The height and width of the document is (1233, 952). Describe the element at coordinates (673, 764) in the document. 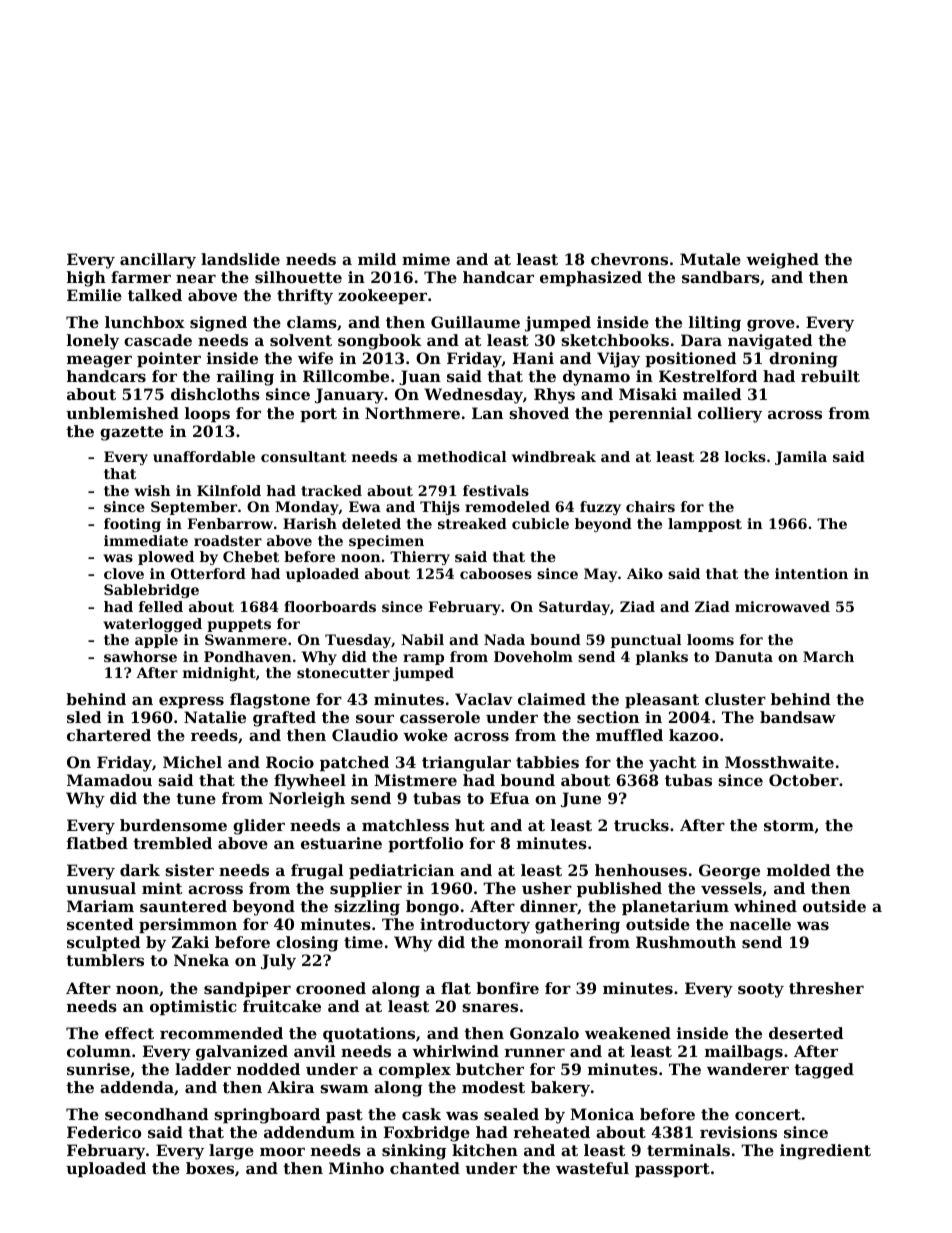

I see `yacht` at that location.
